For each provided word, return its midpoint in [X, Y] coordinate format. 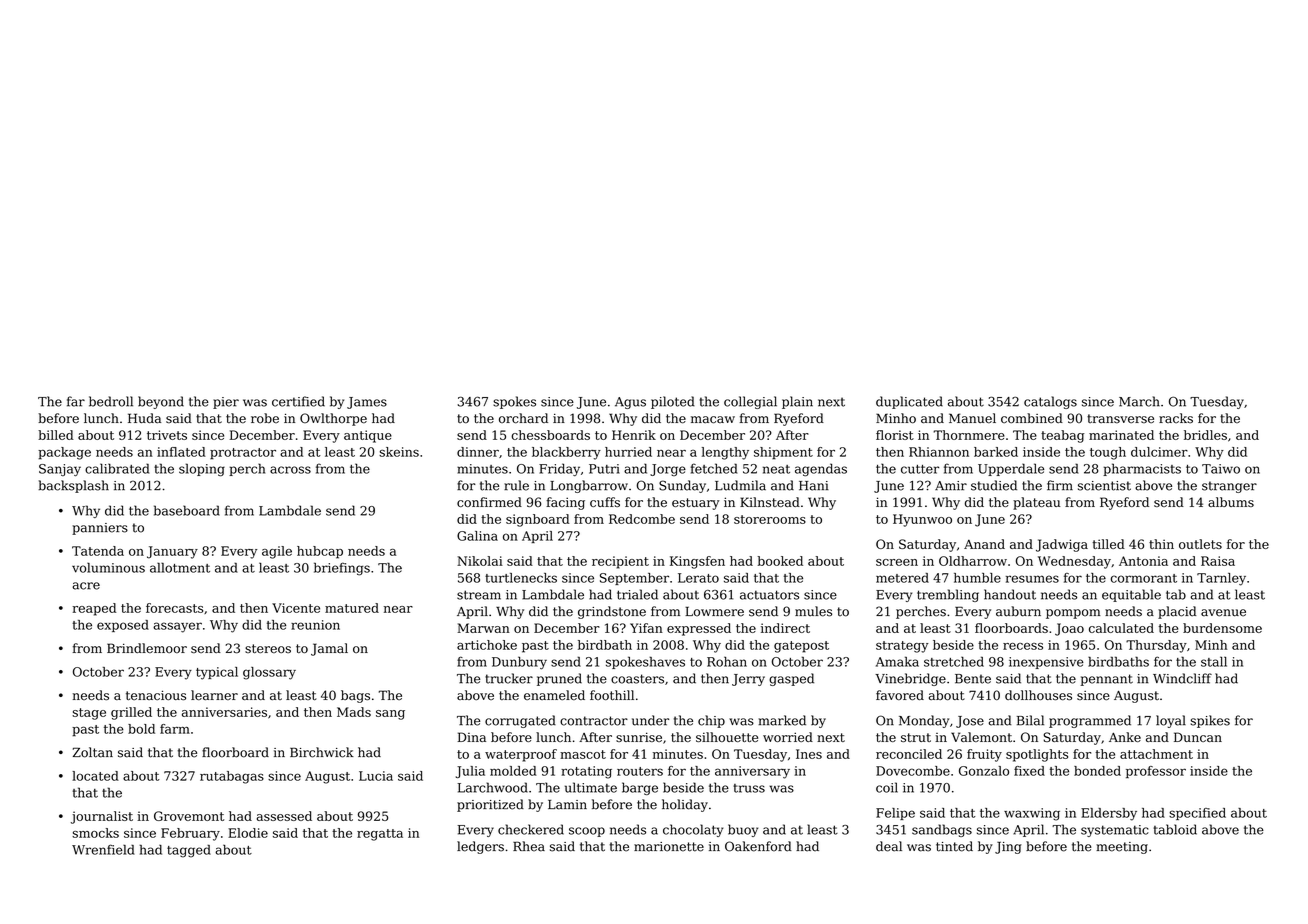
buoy [743, 830]
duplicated [909, 402]
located [95, 776]
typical [217, 673]
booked [780, 561]
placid [1177, 612]
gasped [791, 679]
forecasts [174, 608]
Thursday [1156, 646]
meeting [1122, 848]
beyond [161, 402]
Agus [630, 403]
